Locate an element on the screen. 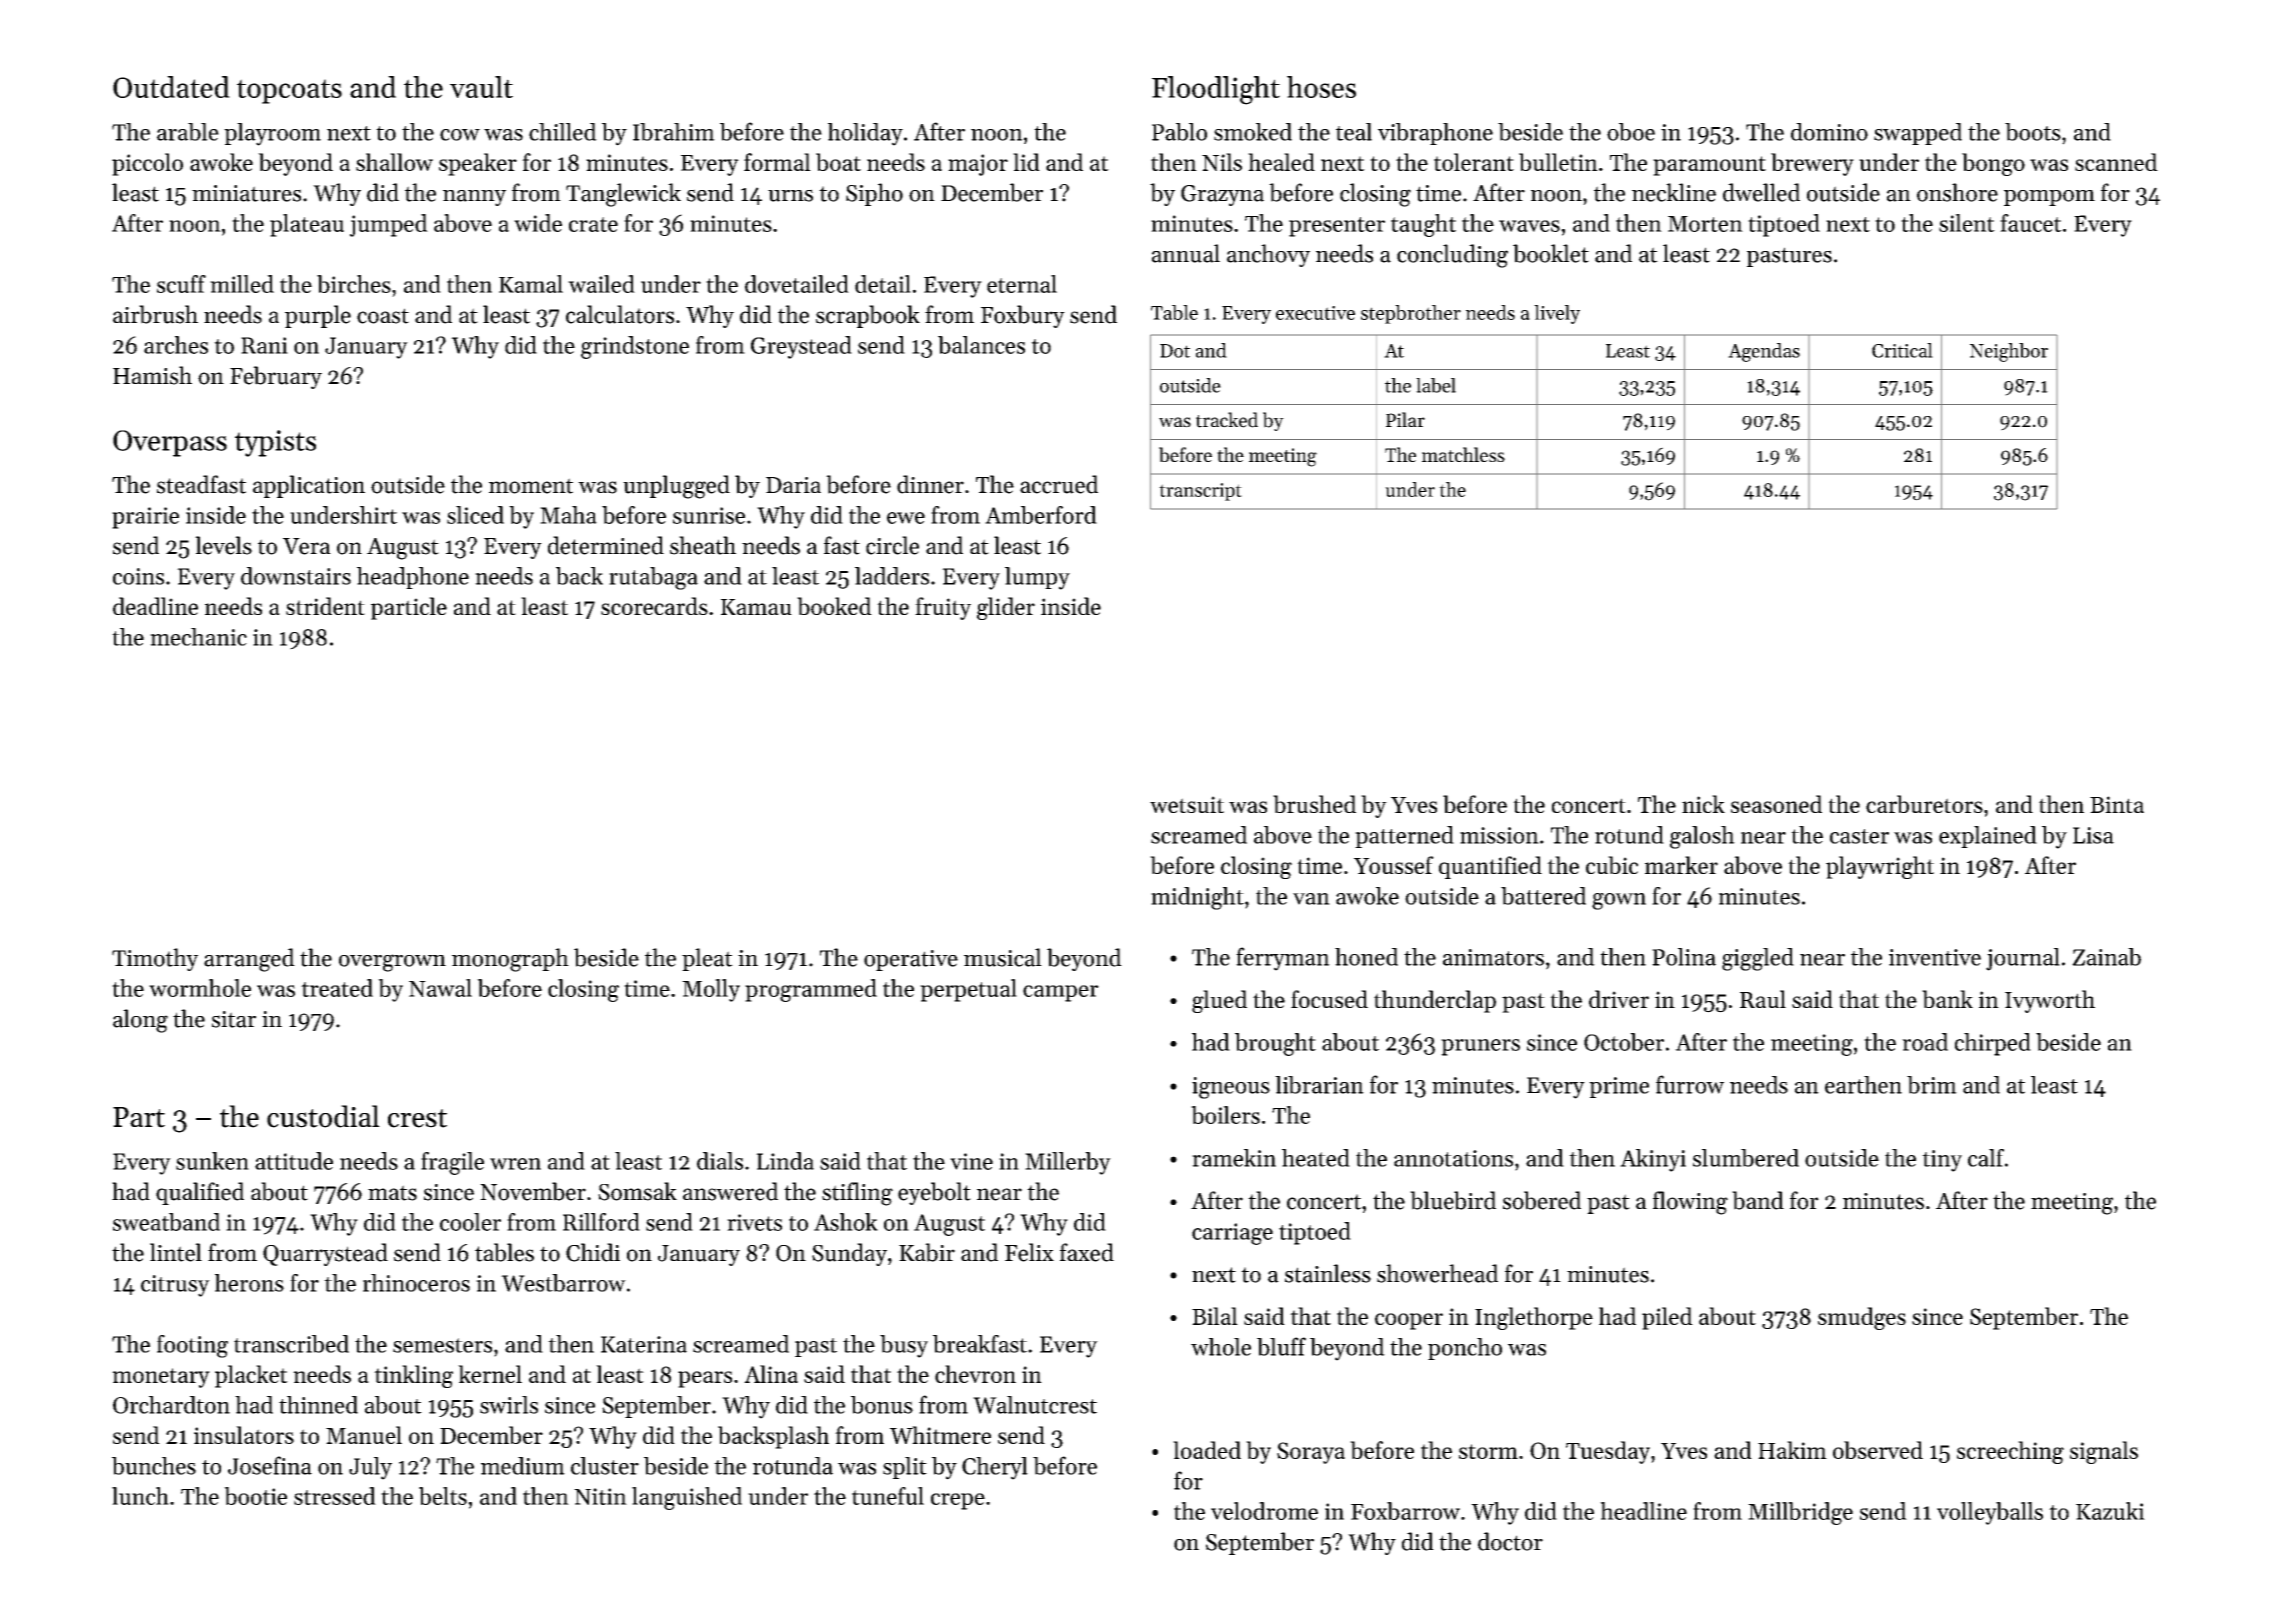 The width and height of the screenshot is (2273, 1607). eternal is located at coordinates (1022, 284).
